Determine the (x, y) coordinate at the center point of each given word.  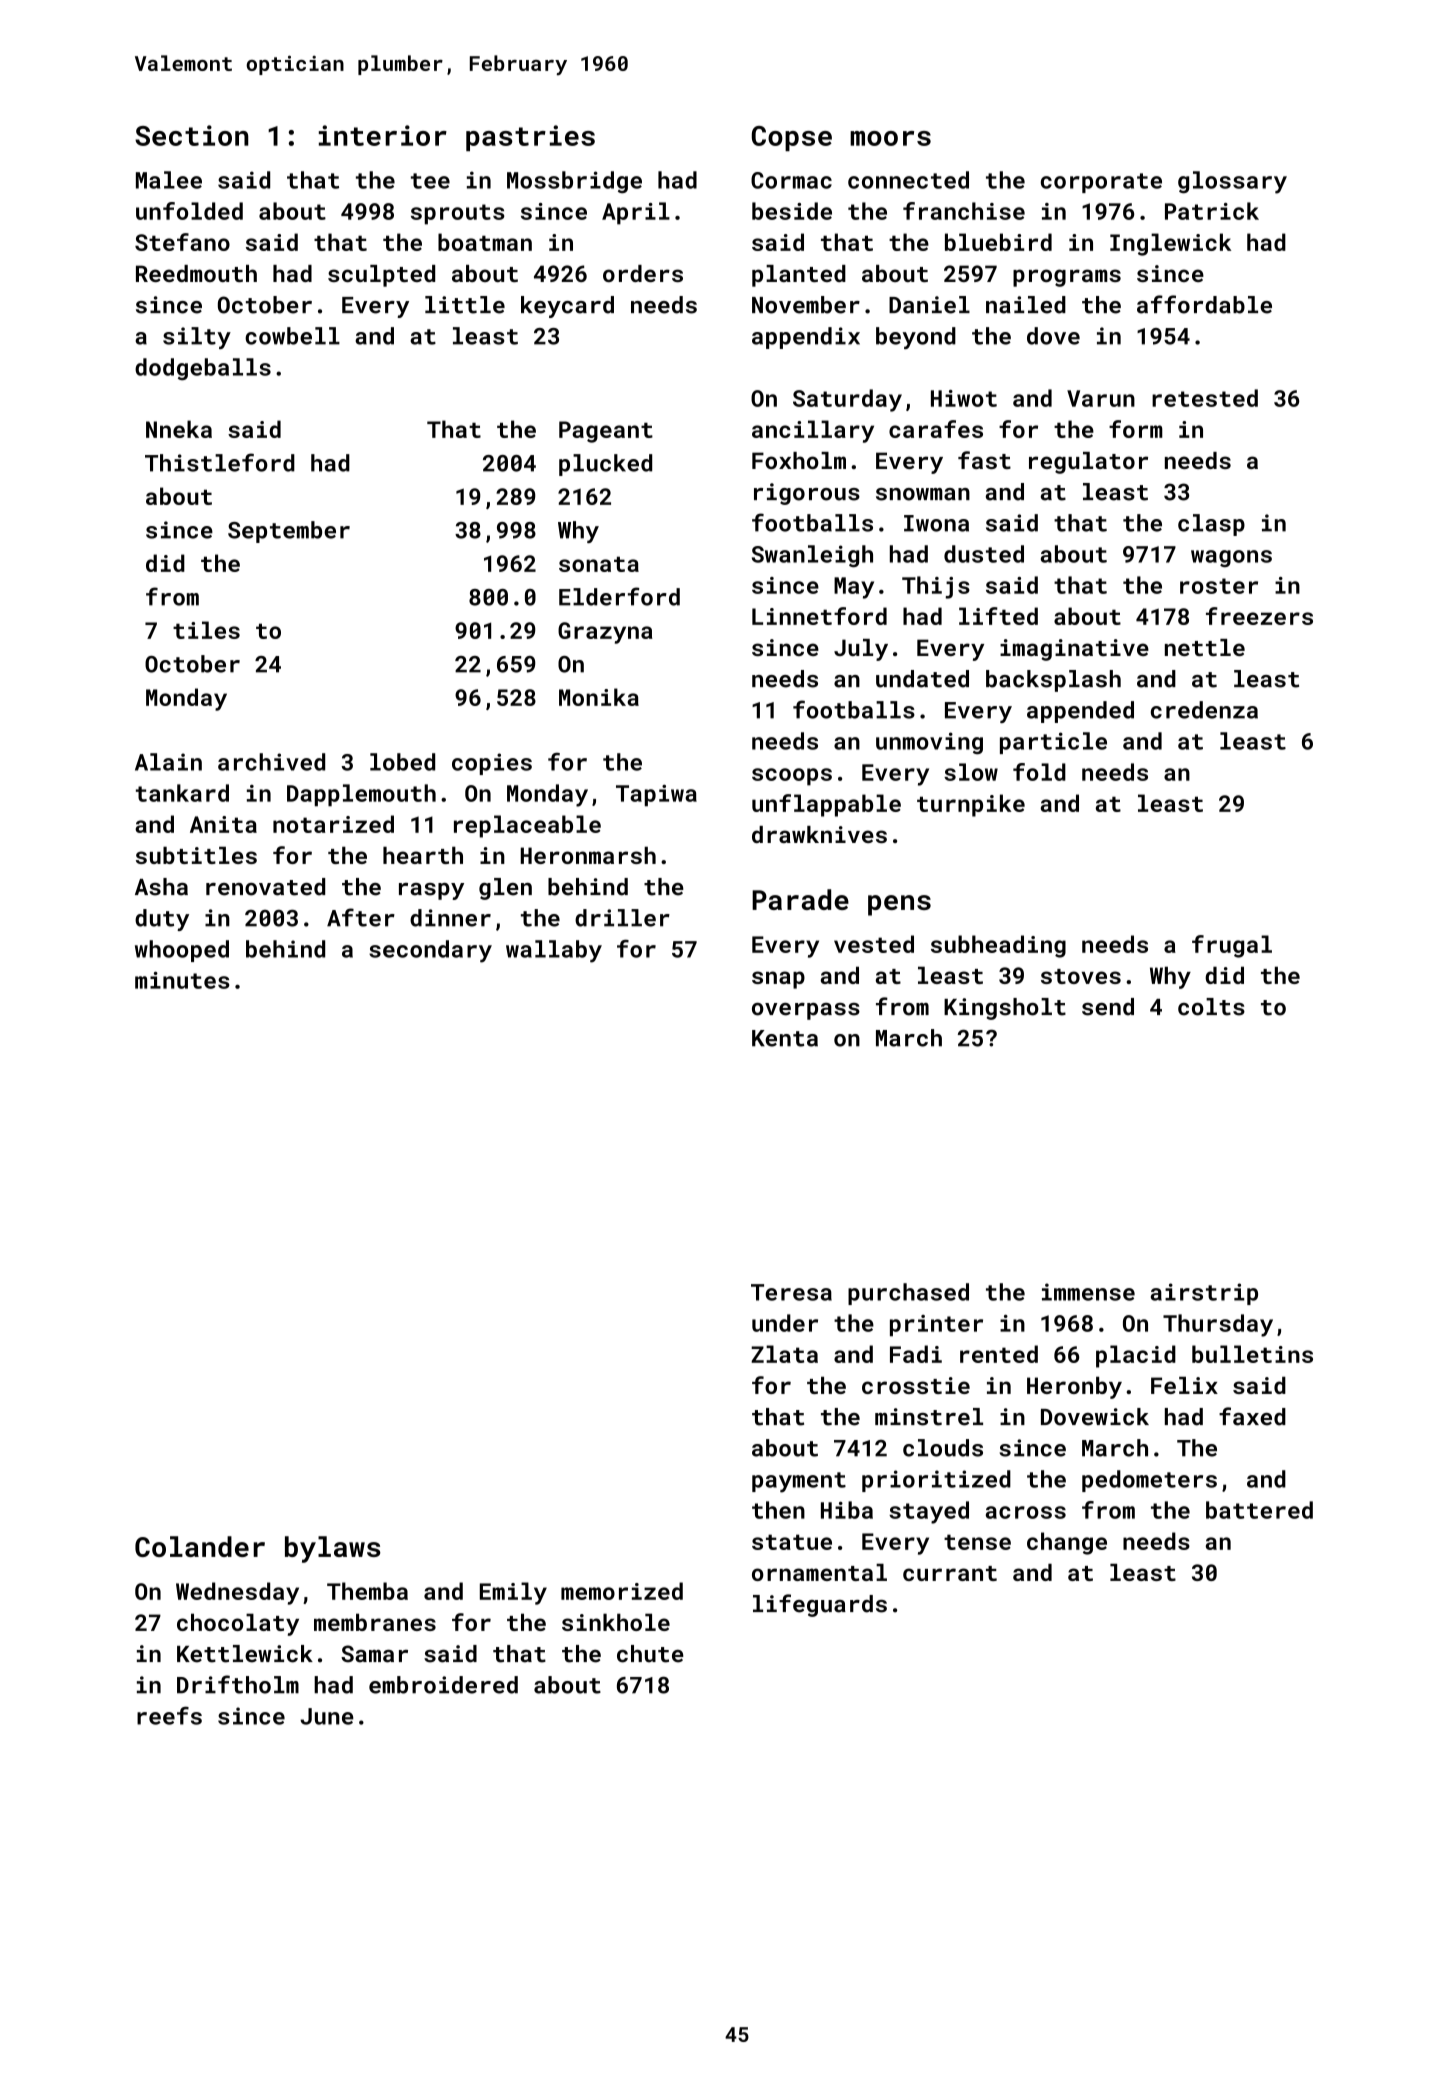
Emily (513, 1593)
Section (192, 135)
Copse (792, 138)
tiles (206, 630)
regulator (1088, 463)
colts (1211, 1007)
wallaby (554, 951)
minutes (182, 980)
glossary (1232, 182)
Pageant (606, 432)
